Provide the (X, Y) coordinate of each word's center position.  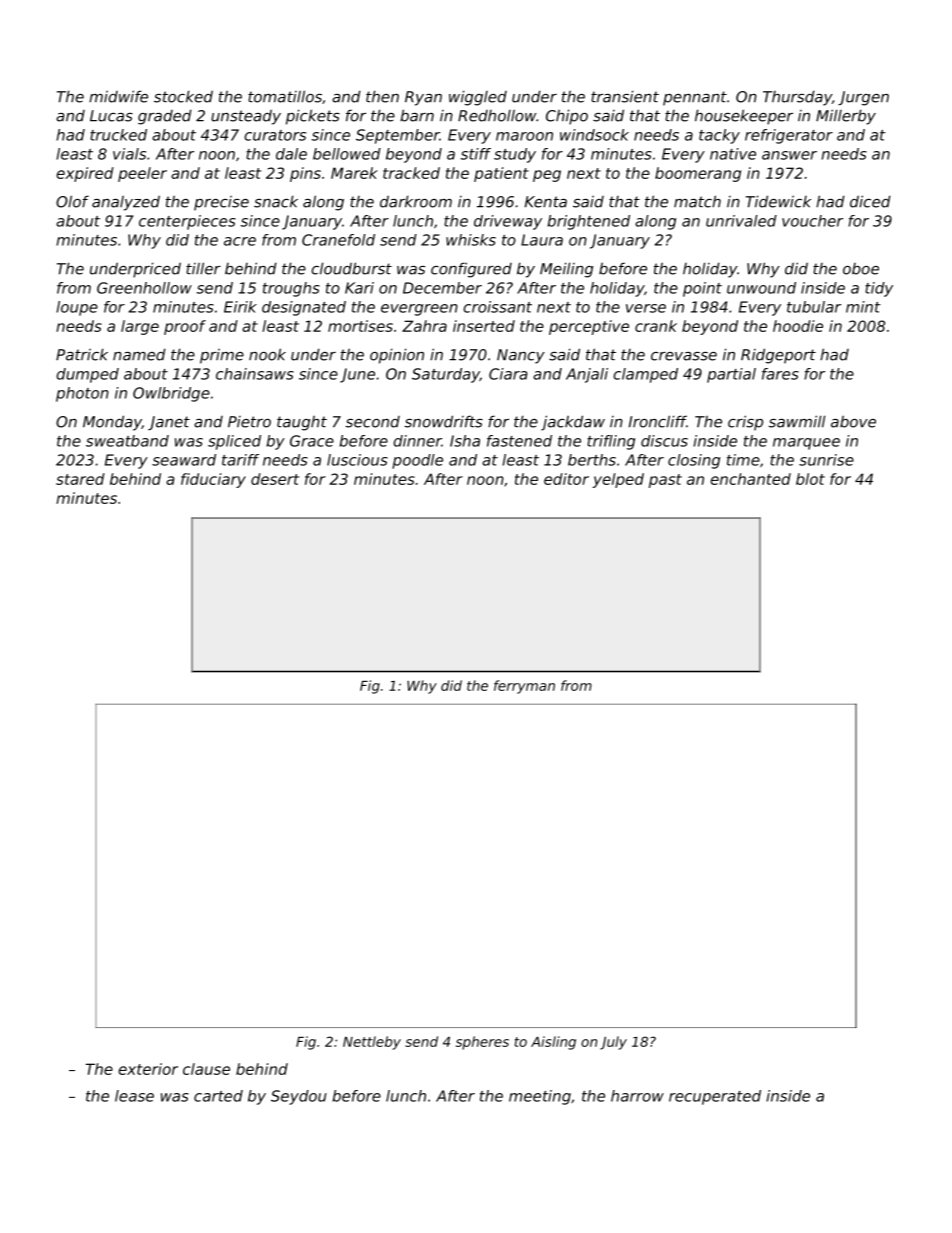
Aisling (553, 1043)
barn (417, 115)
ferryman (524, 687)
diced (870, 201)
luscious (357, 460)
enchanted (750, 479)
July (613, 1043)
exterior (148, 1069)
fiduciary (213, 480)
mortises (360, 326)
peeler (142, 174)
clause (206, 1069)
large (140, 327)
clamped (645, 375)
